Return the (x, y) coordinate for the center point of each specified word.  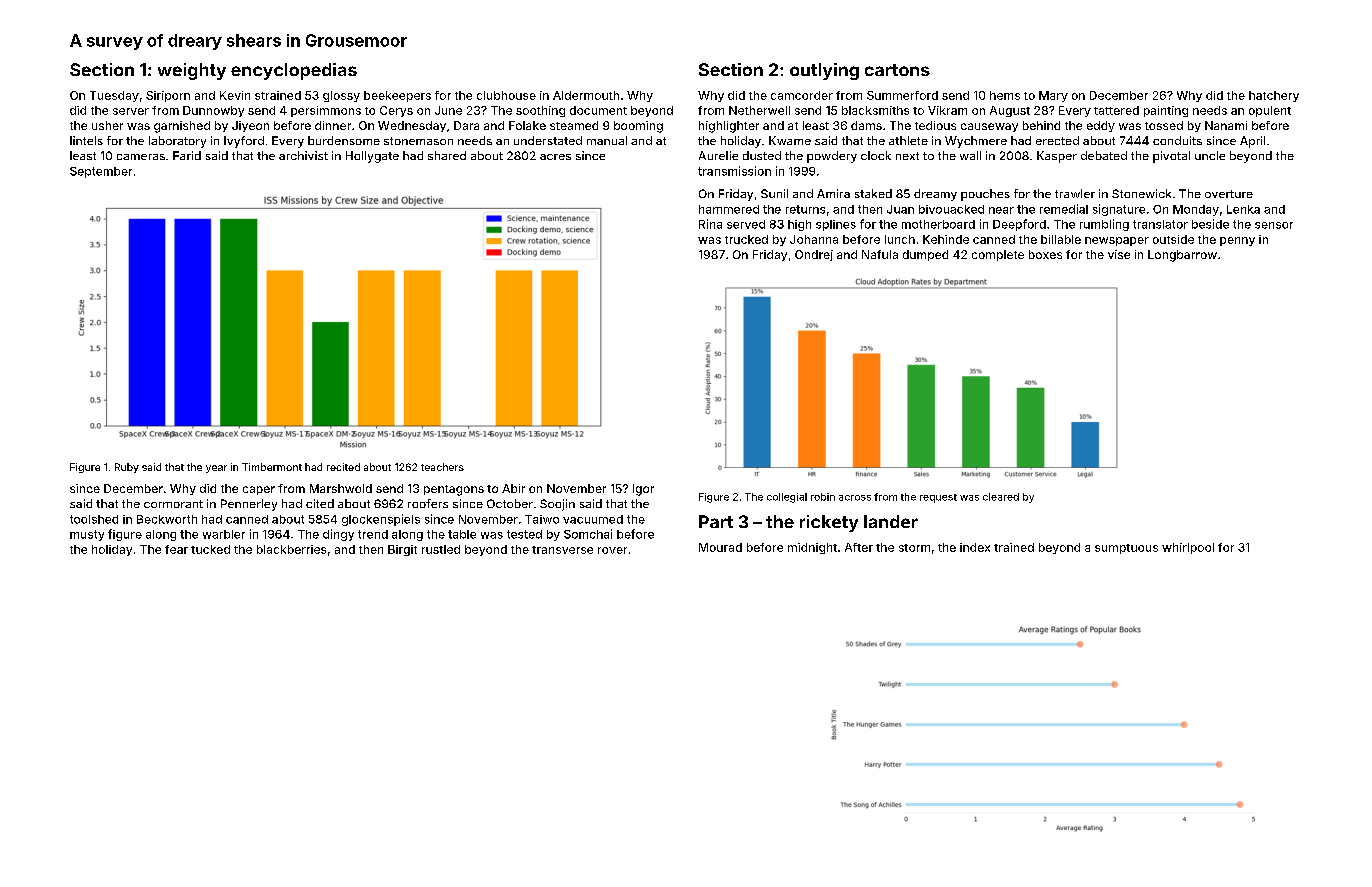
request (938, 498)
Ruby (127, 468)
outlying (824, 71)
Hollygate (372, 157)
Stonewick (1141, 193)
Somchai (588, 534)
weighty (192, 71)
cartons (897, 70)
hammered (729, 209)
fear (176, 549)
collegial (787, 498)
